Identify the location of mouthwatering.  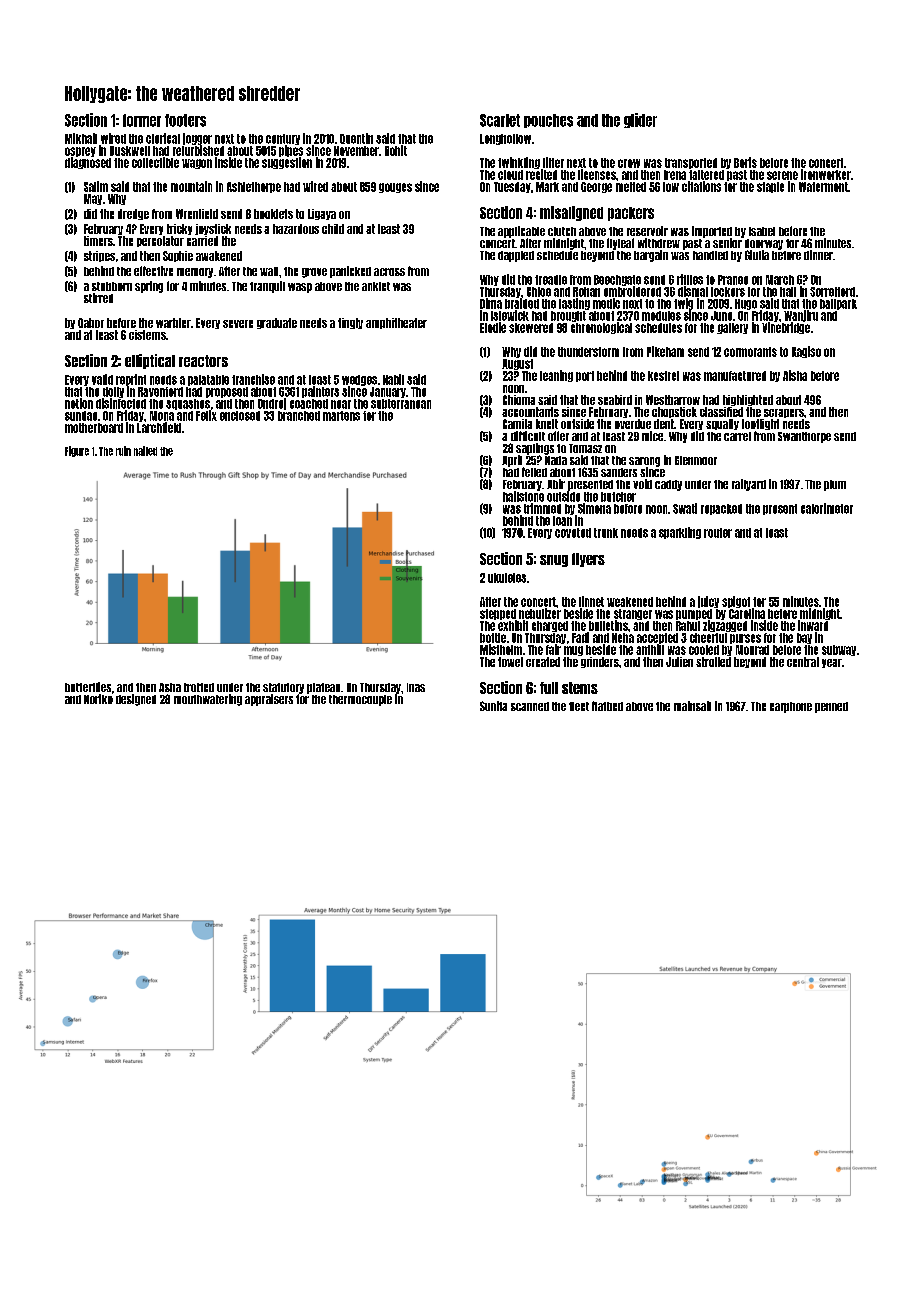
(208, 700).
